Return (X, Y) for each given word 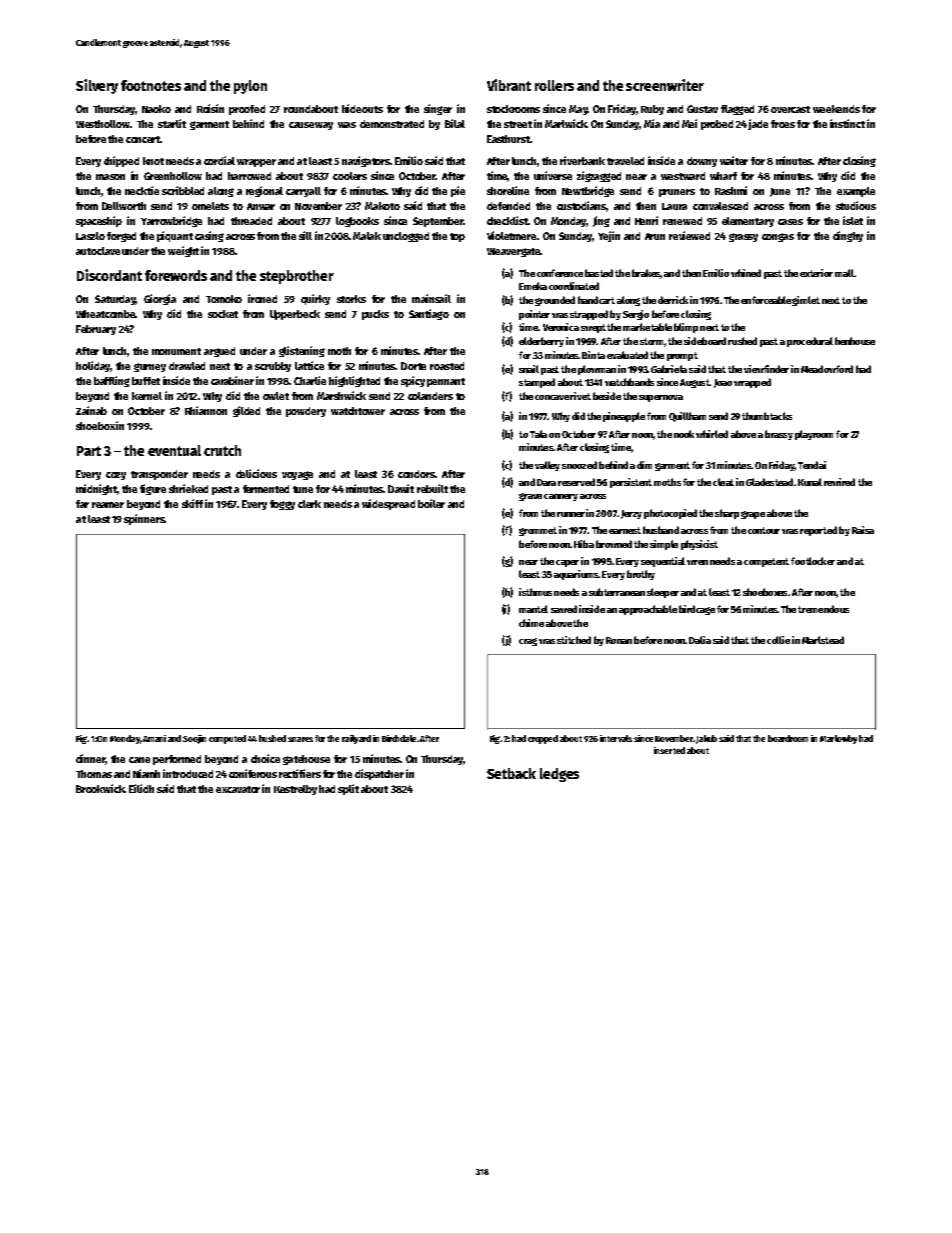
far (82, 504)
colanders (430, 396)
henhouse (855, 341)
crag (528, 642)
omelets (210, 206)
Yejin (609, 236)
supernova (661, 398)
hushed (272, 738)
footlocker (813, 561)
